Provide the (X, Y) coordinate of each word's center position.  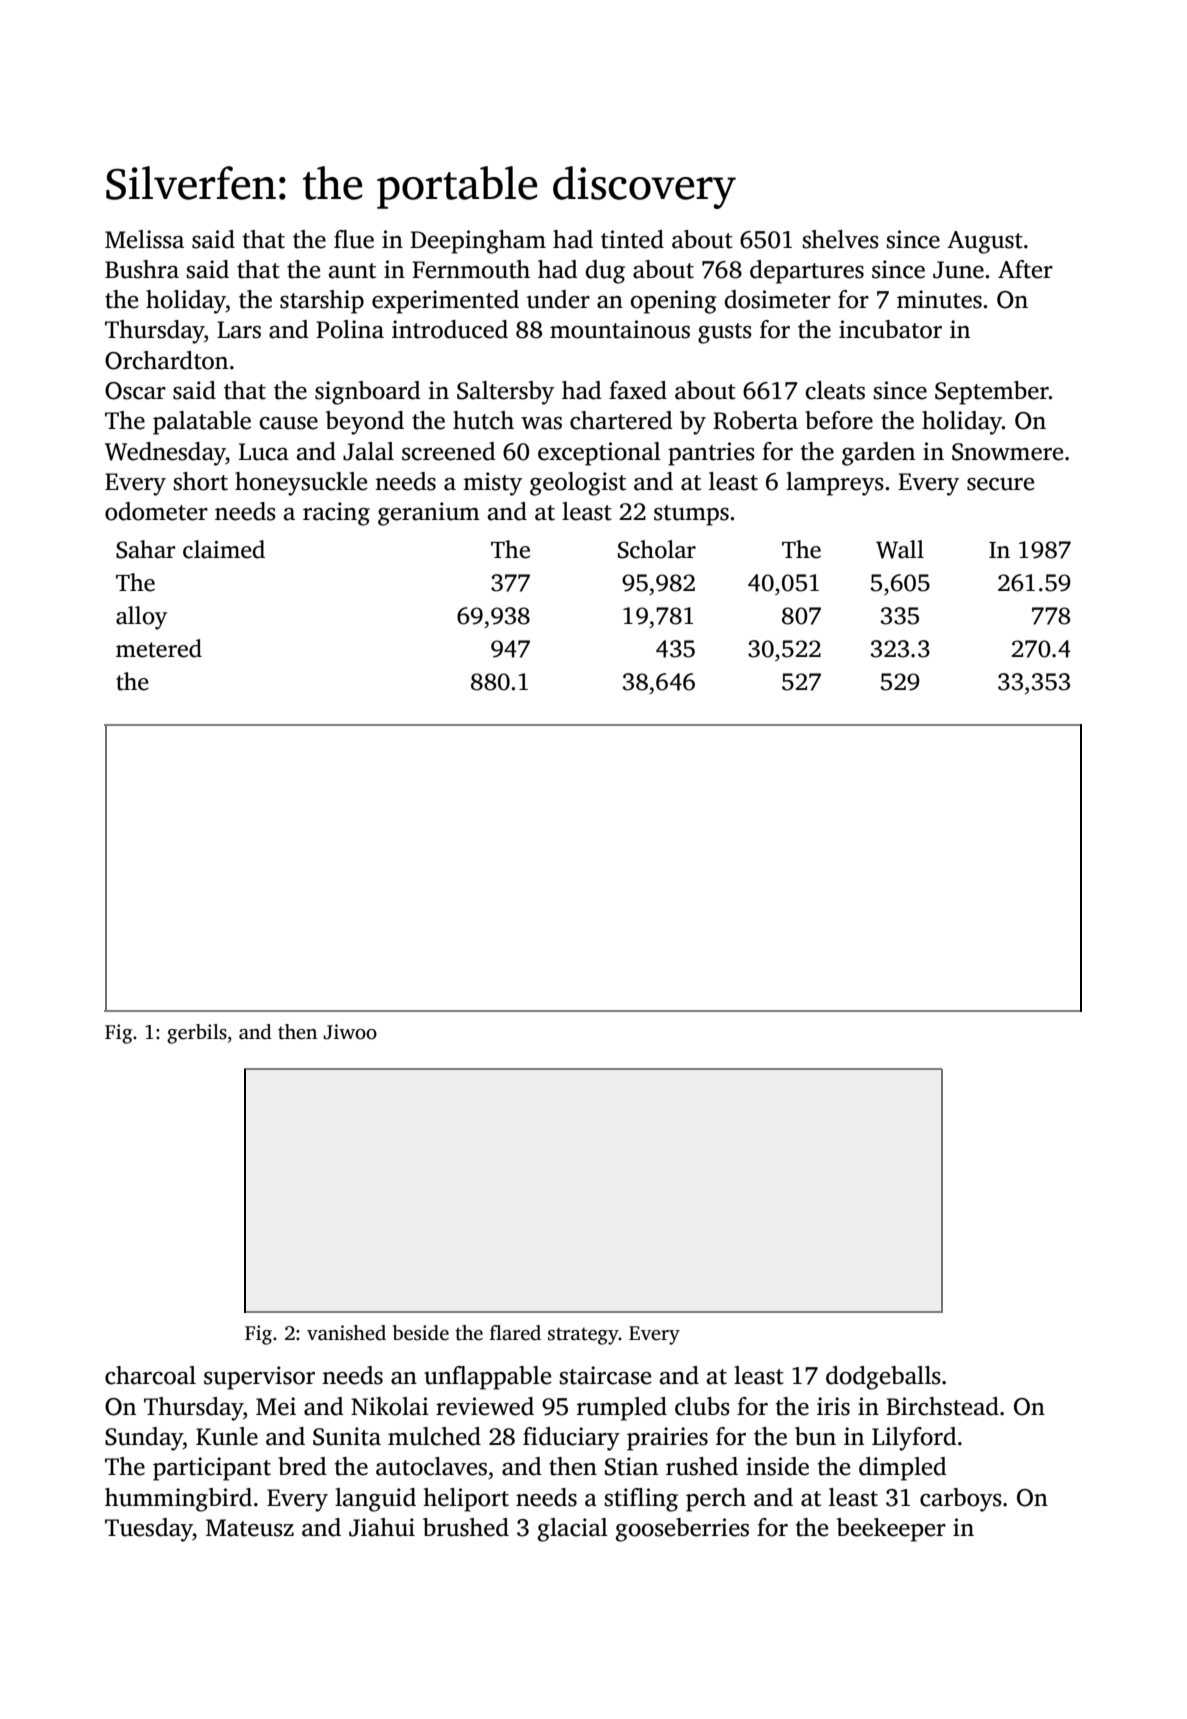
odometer (156, 511)
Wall (900, 549)
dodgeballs (883, 1378)
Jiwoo (350, 1032)
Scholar (657, 549)
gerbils (197, 1034)
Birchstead (942, 1406)
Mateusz (250, 1528)
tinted (632, 239)
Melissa (144, 239)
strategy (583, 1336)
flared (515, 1333)
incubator (890, 329)
